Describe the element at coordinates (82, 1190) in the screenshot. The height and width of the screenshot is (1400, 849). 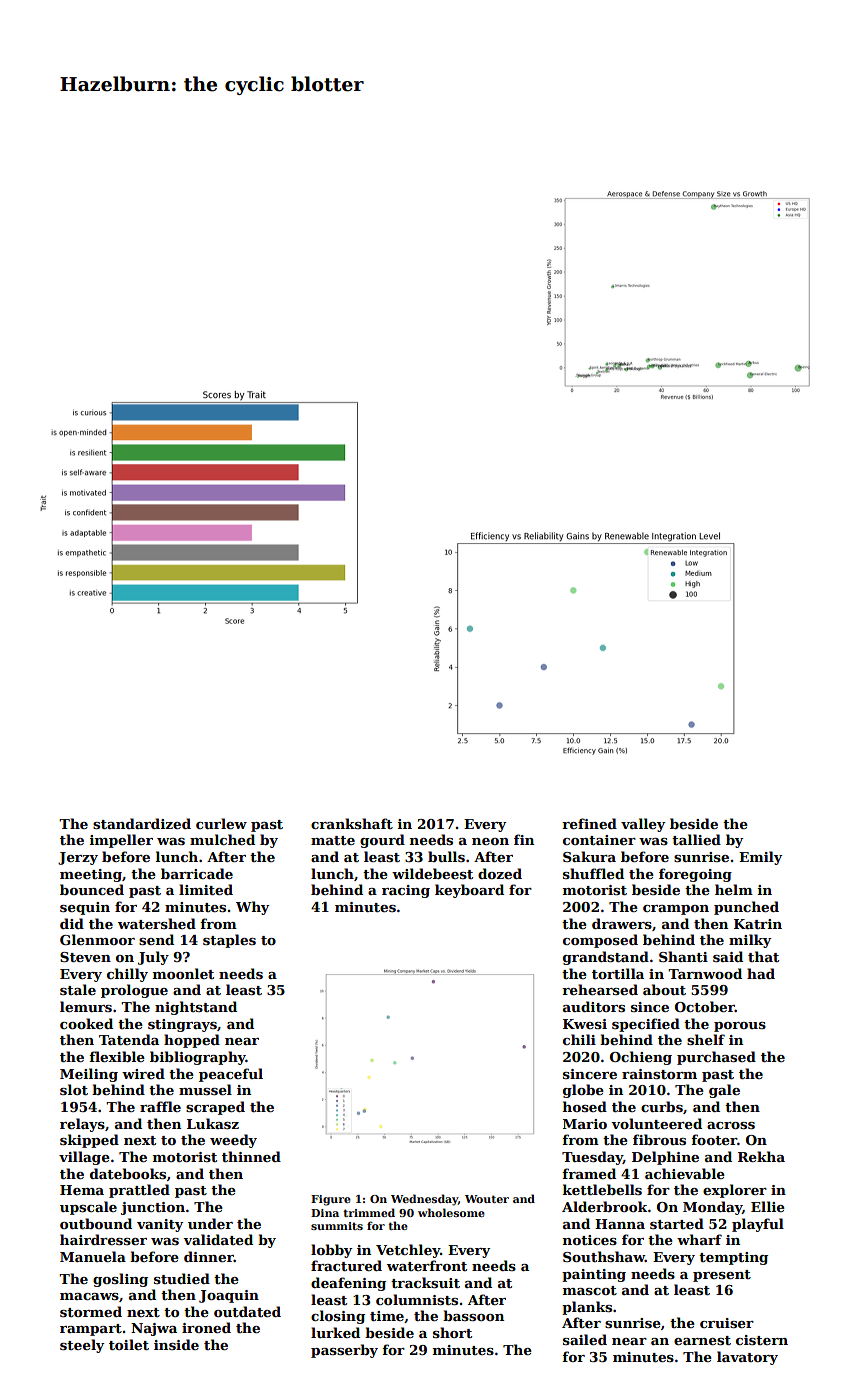
I see `Hema` at that location.
